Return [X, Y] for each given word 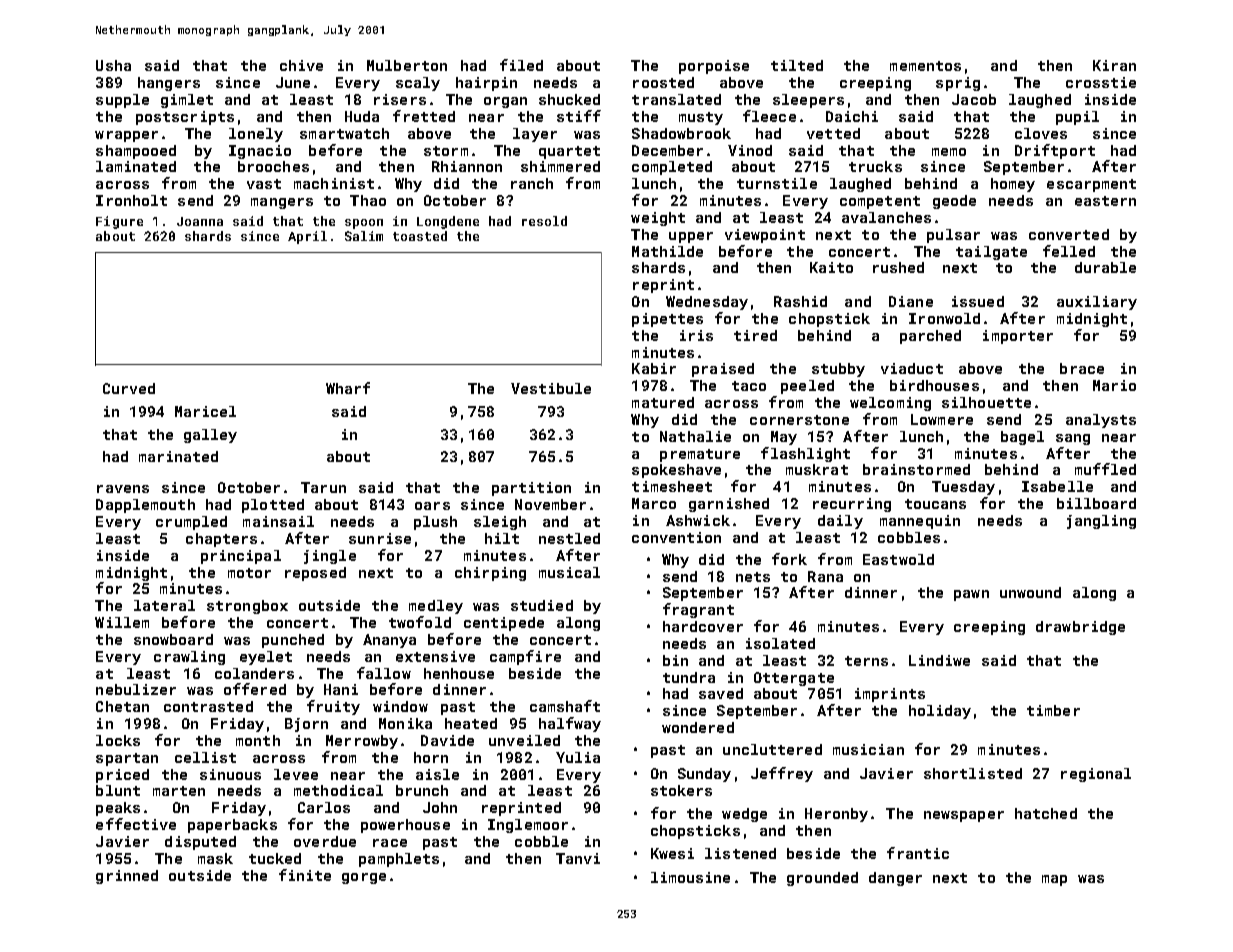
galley [210, 436]
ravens [123, 489]
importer [1018, 337]
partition [531, 489]
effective [136, 824]
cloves [1041, 133]
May [784, 438]
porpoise [714, 67]
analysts [1101, 421]
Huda [362, 116]
